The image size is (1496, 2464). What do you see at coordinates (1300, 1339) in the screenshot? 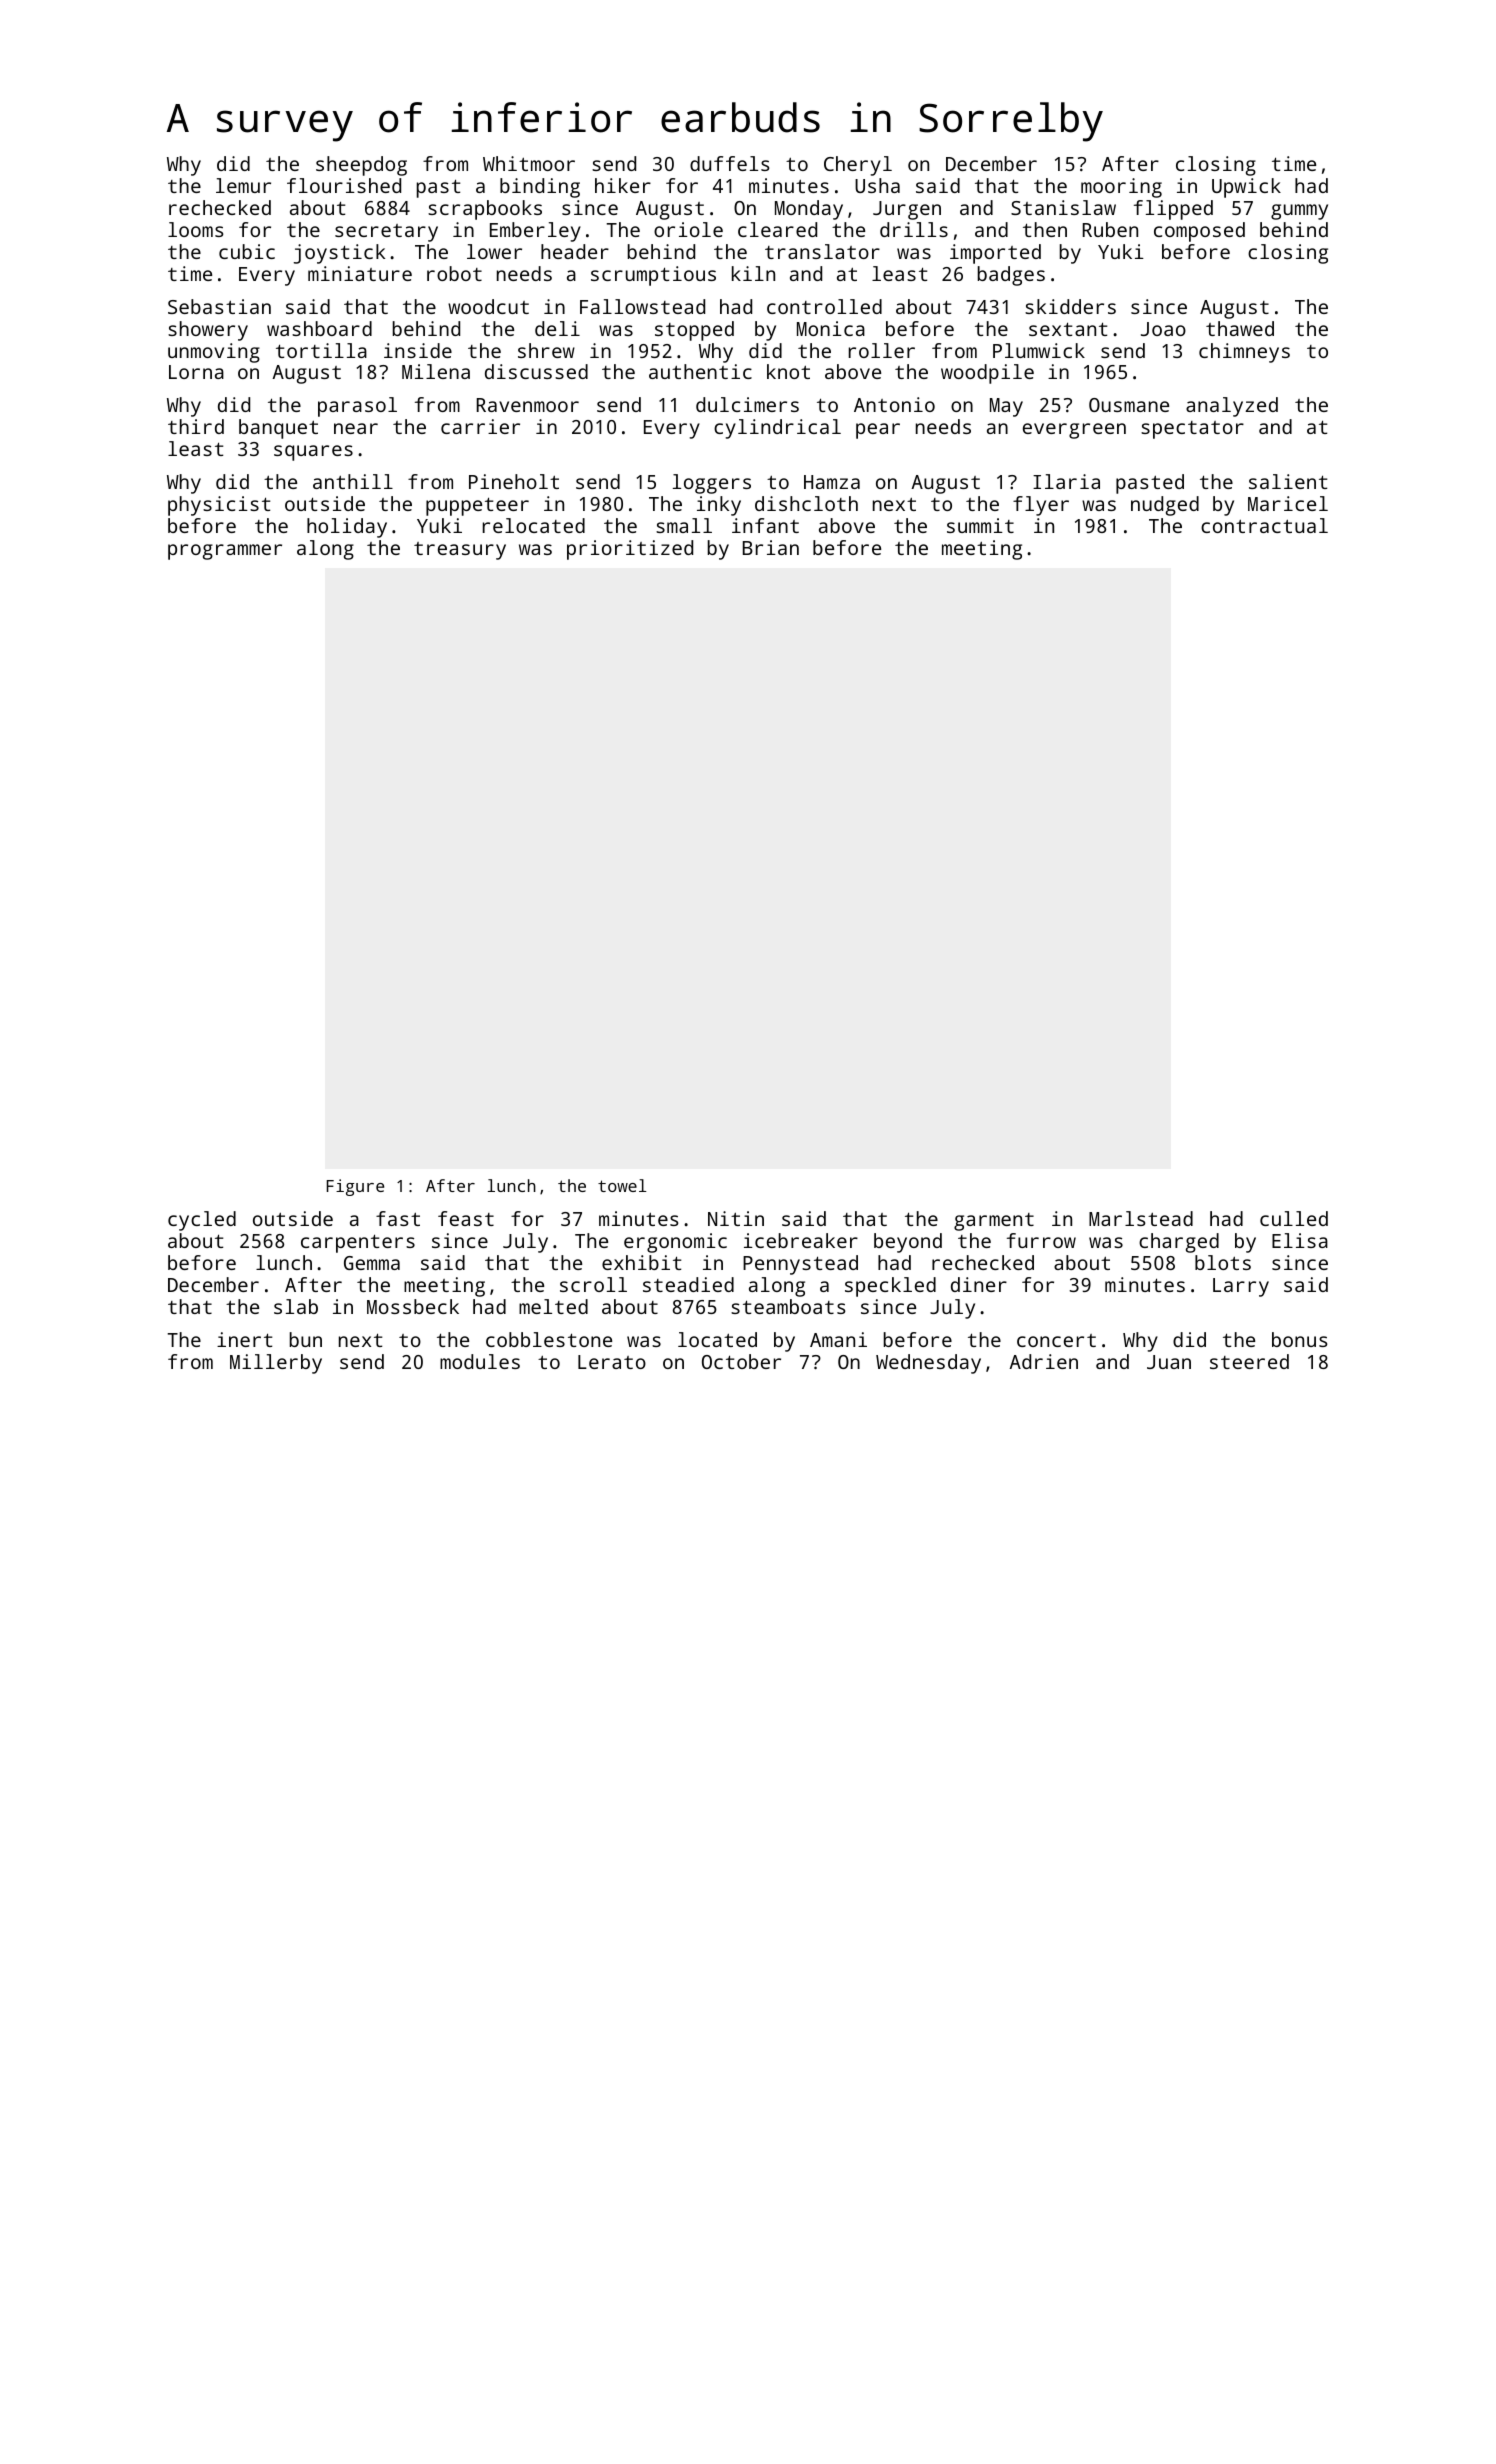
I see `bonus` at bounding box center [1300, 1339].
